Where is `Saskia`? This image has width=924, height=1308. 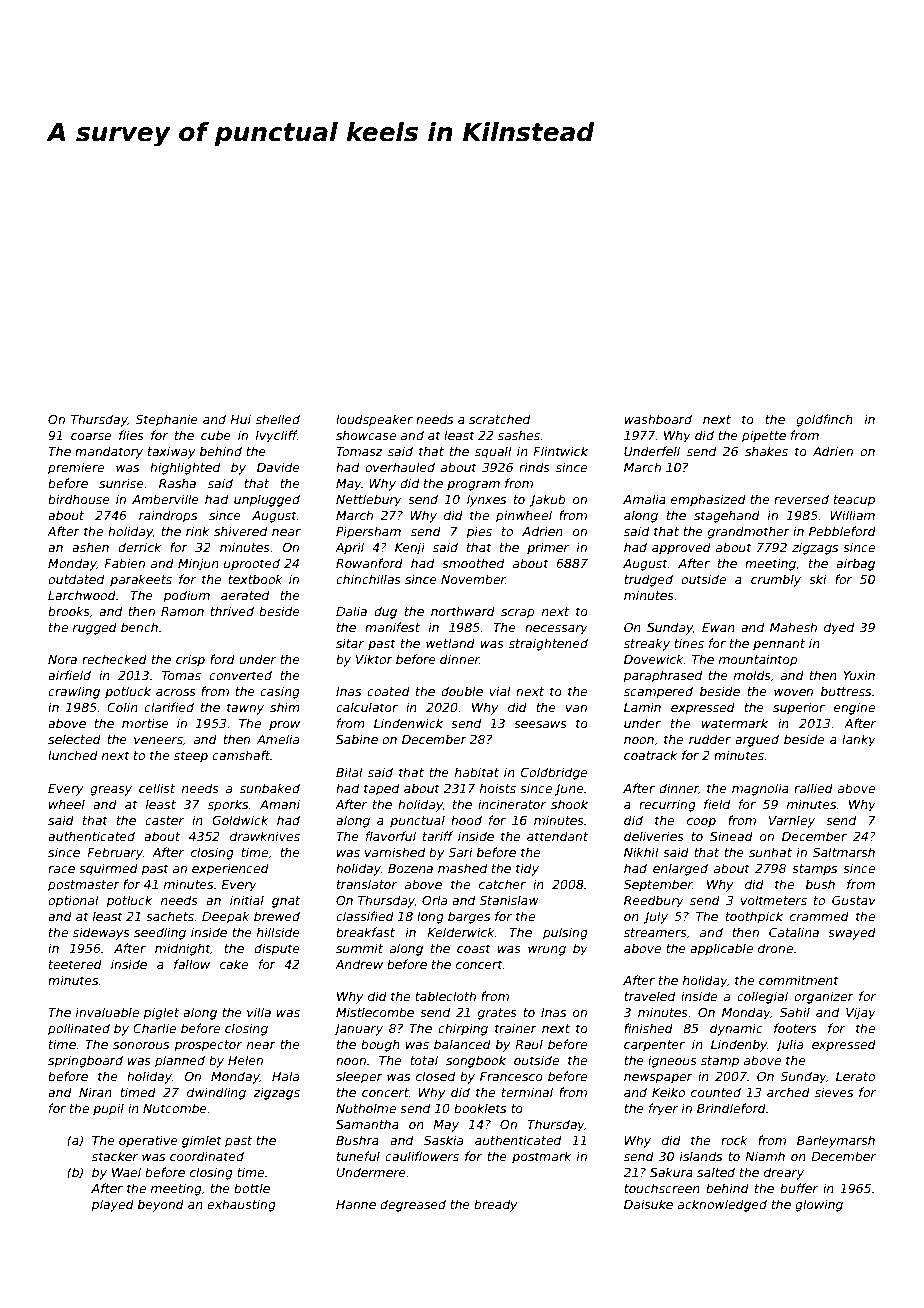
Saskia is located at coordinates (443, 1140).
